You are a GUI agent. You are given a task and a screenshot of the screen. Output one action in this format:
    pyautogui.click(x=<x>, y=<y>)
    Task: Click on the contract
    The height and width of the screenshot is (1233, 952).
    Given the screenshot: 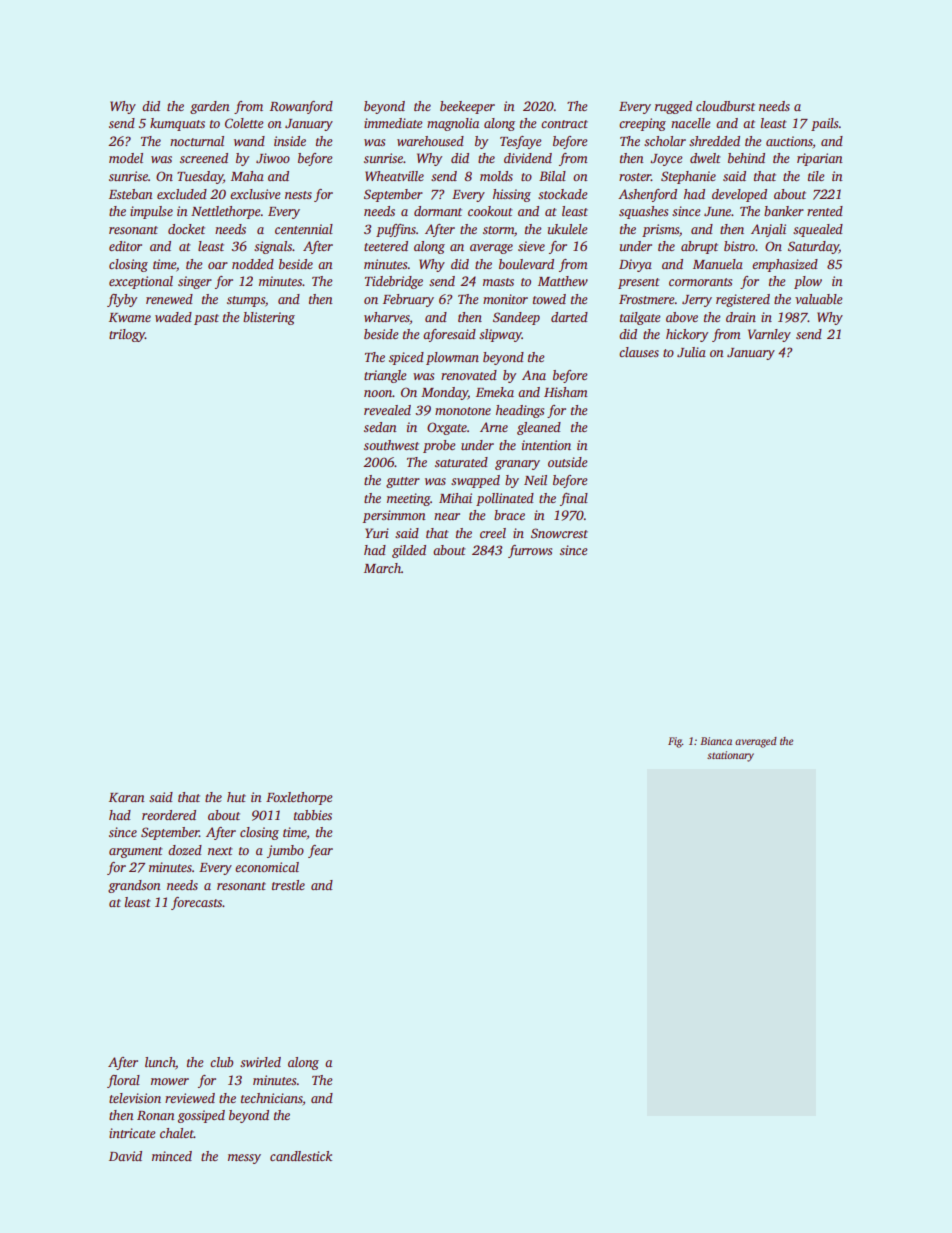 What is the action you would take?
    pyautogui.click(x=564, y=124)
